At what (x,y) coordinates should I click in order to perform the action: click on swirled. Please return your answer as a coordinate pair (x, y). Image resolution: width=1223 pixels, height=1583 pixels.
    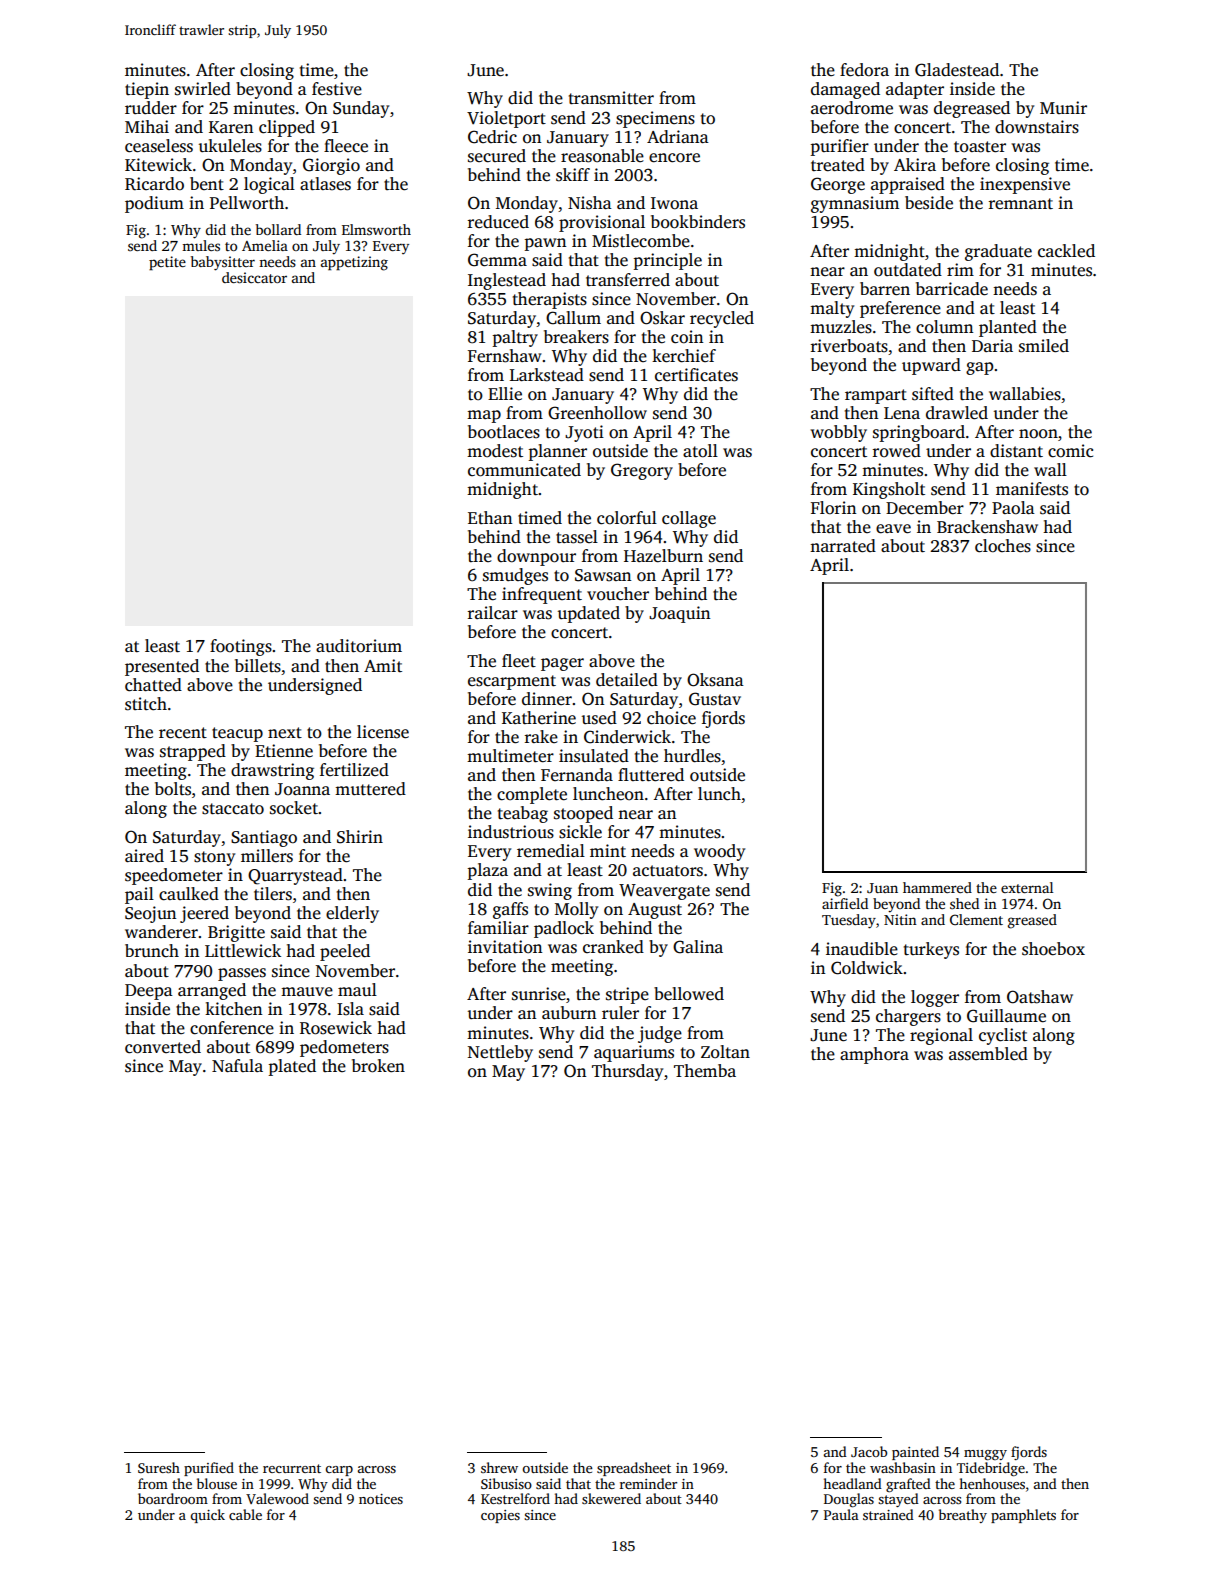
    Looking at the image, I should click on (203, 89).
